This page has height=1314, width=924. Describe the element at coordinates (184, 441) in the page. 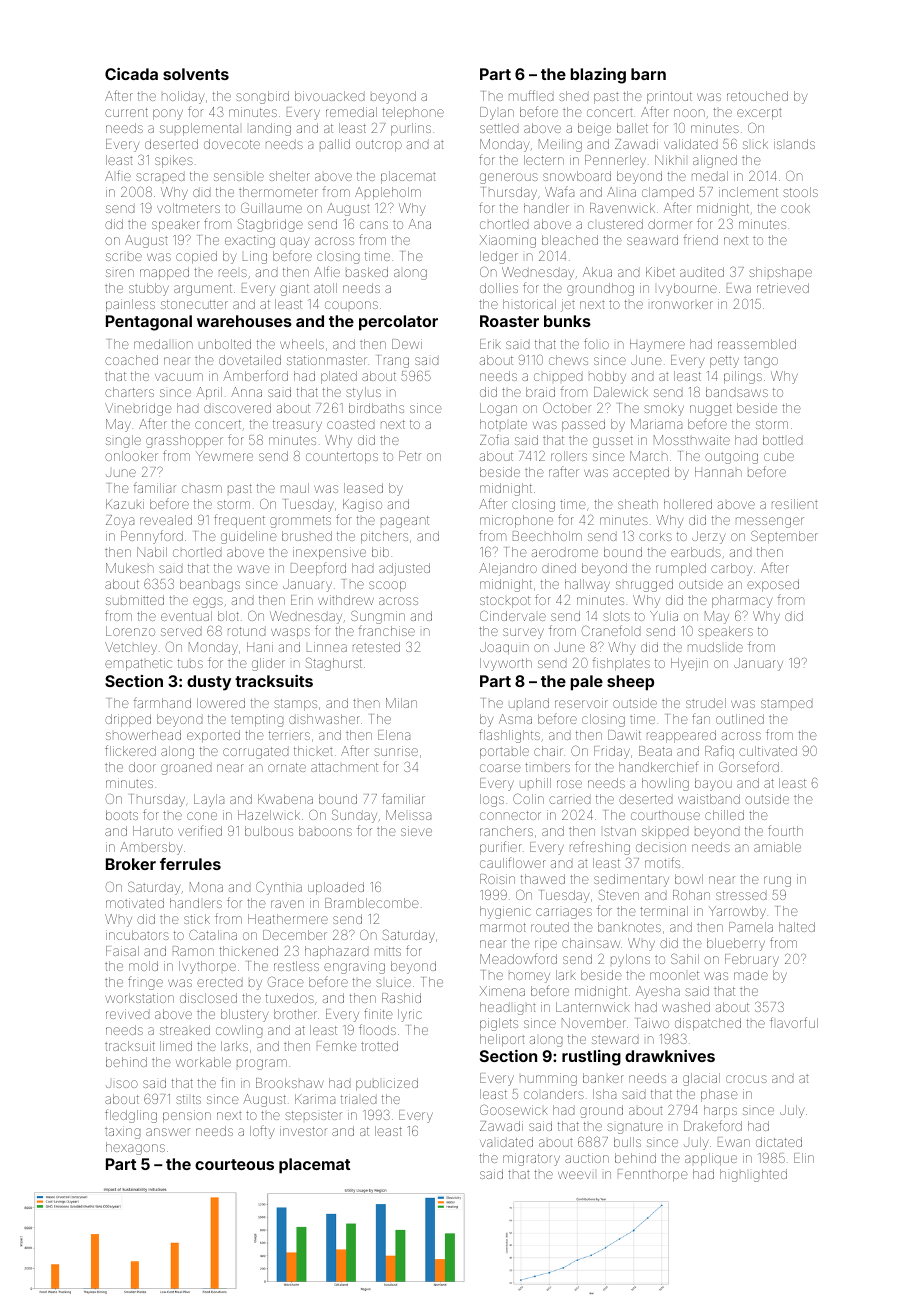

I see `grasshopper` at that location.
